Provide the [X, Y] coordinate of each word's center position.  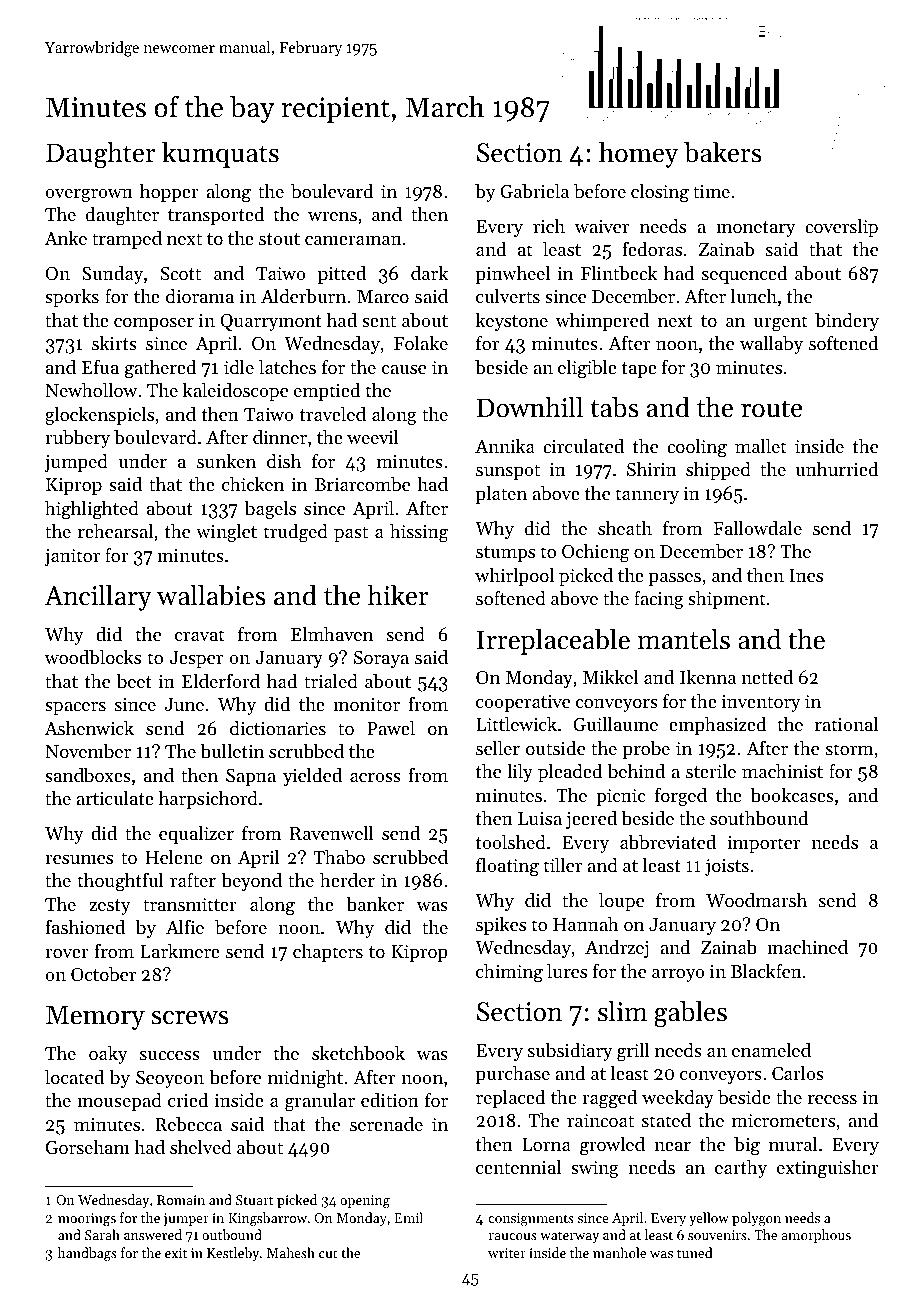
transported [216, 216]
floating [507, 867]
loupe [621, 902]
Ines [806, 575]
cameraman [353, 240]
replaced [510, 1099]
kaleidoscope [235, 392]
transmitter [190, 904]
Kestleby [233, 1254]
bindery [847, 322]
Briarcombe [362, 484]
